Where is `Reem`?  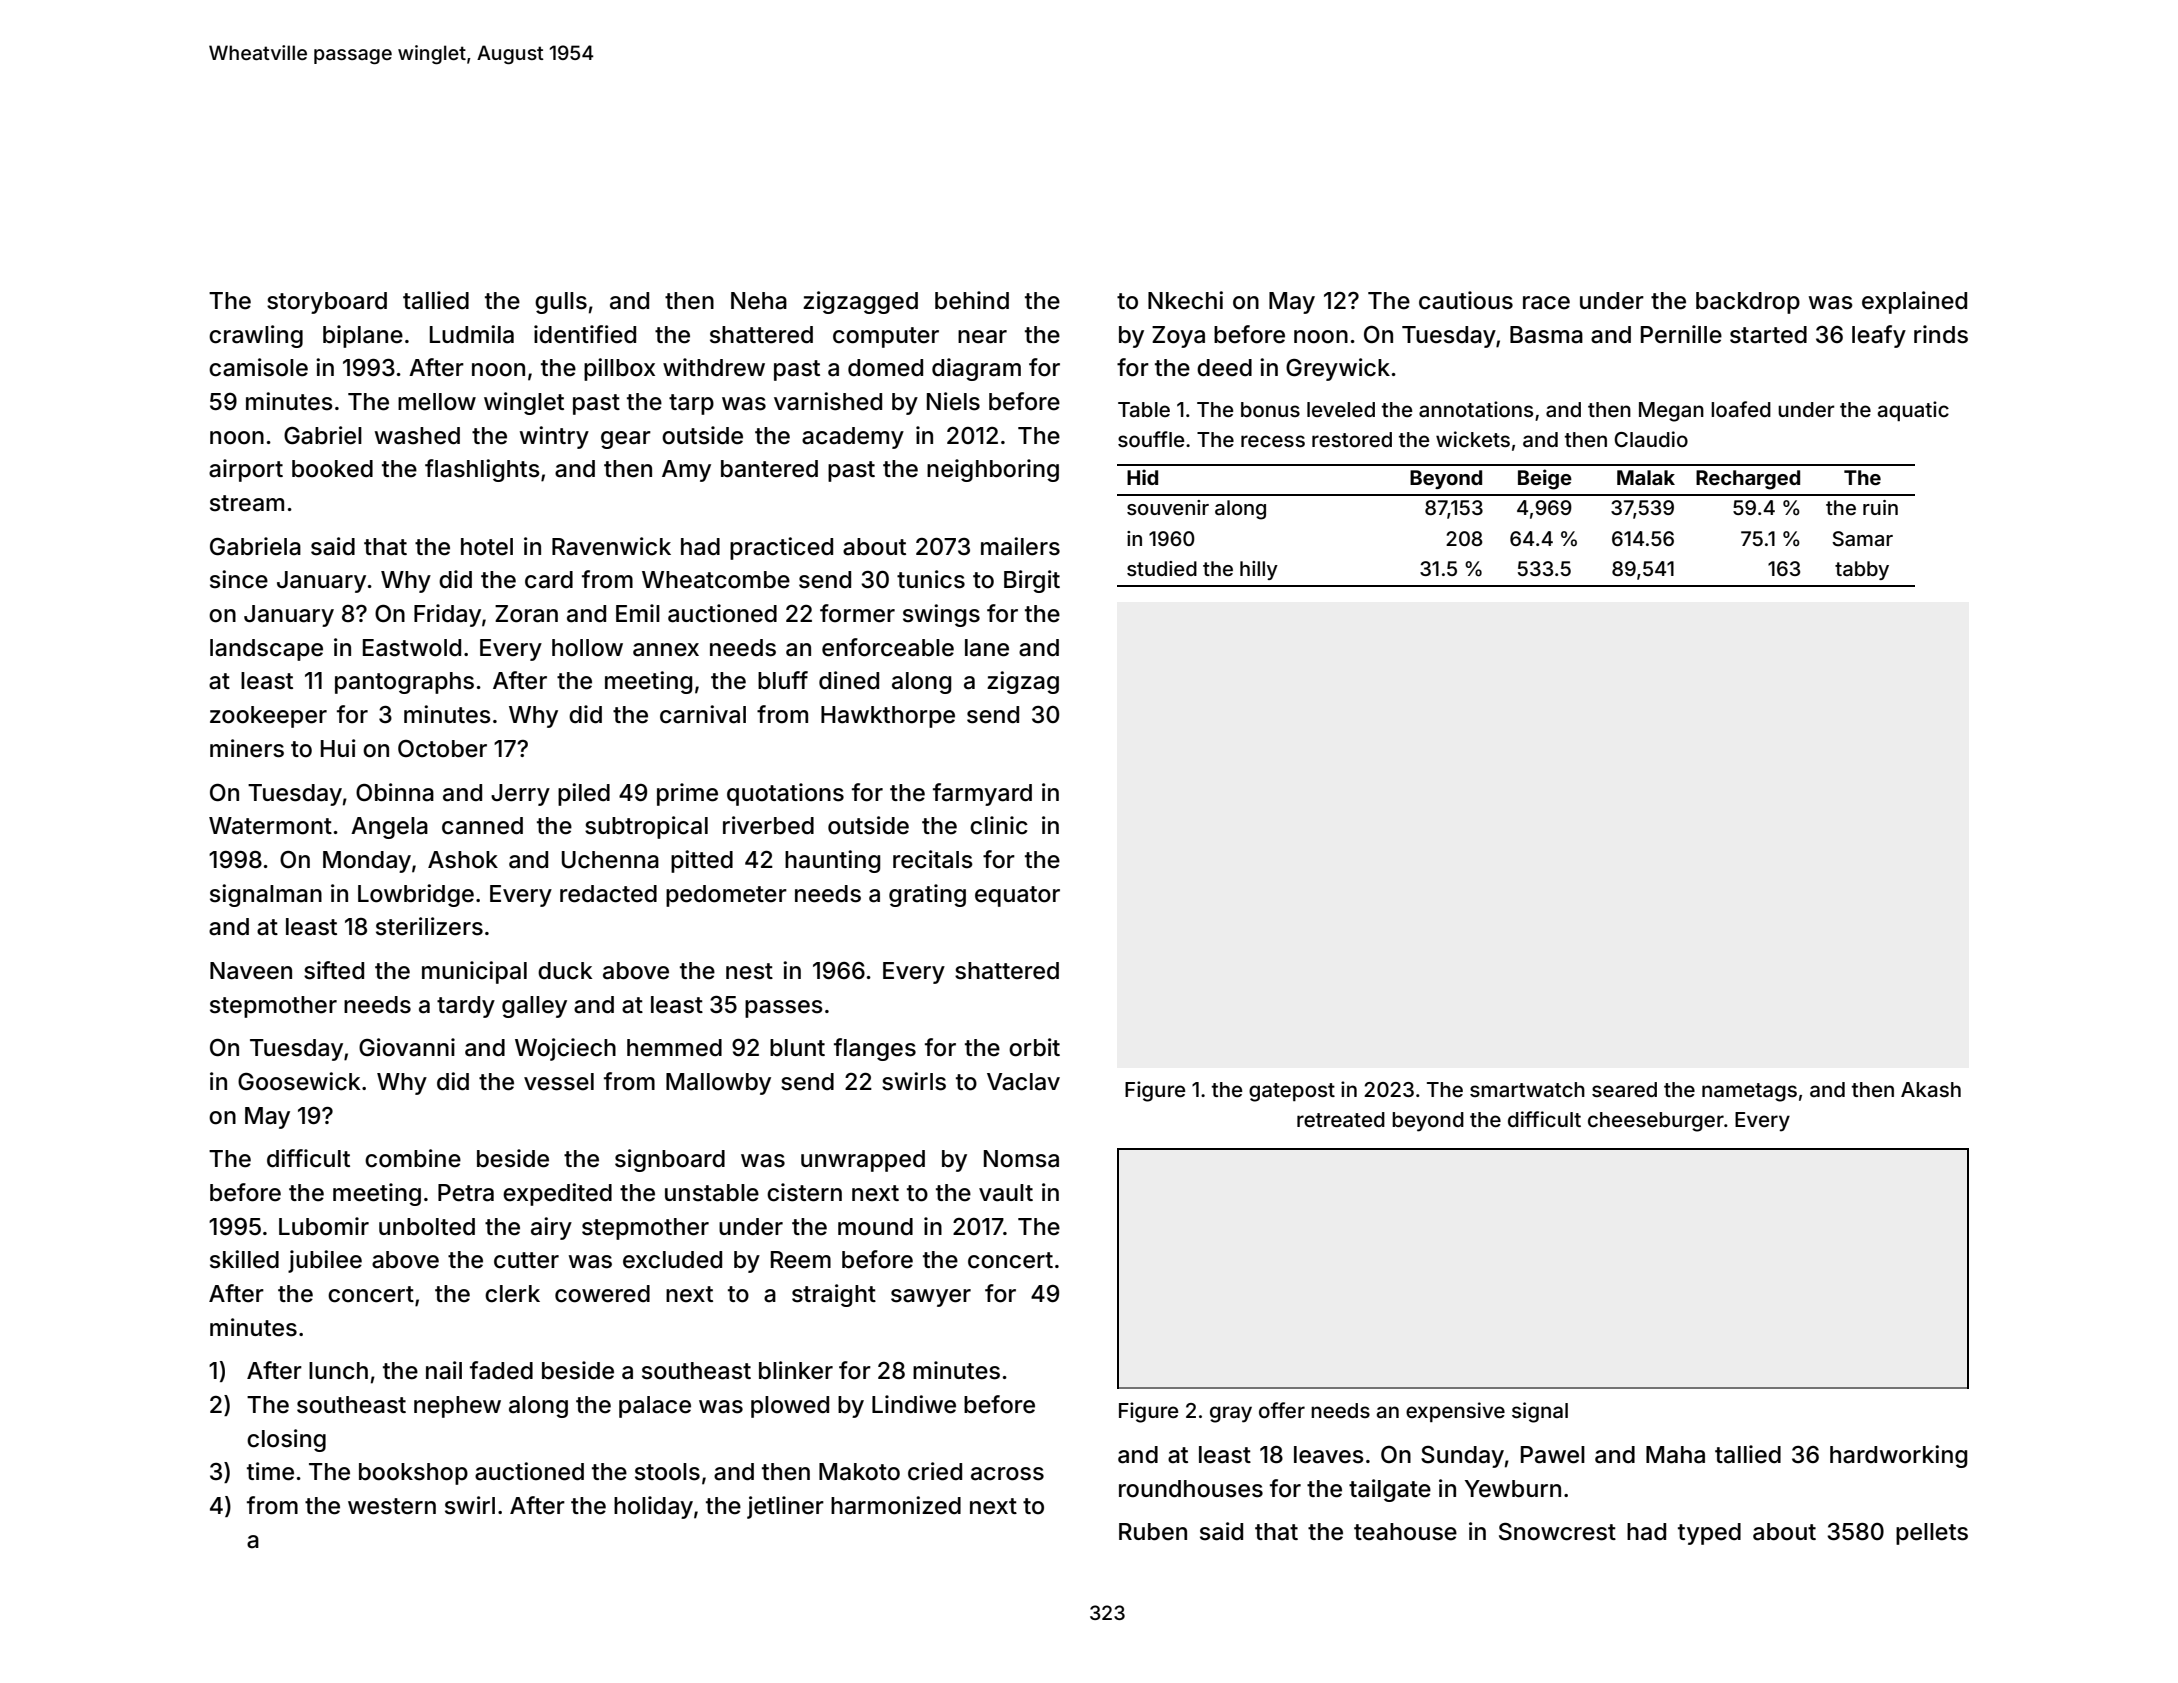 Reem is located at coordinates (801, 1260).
